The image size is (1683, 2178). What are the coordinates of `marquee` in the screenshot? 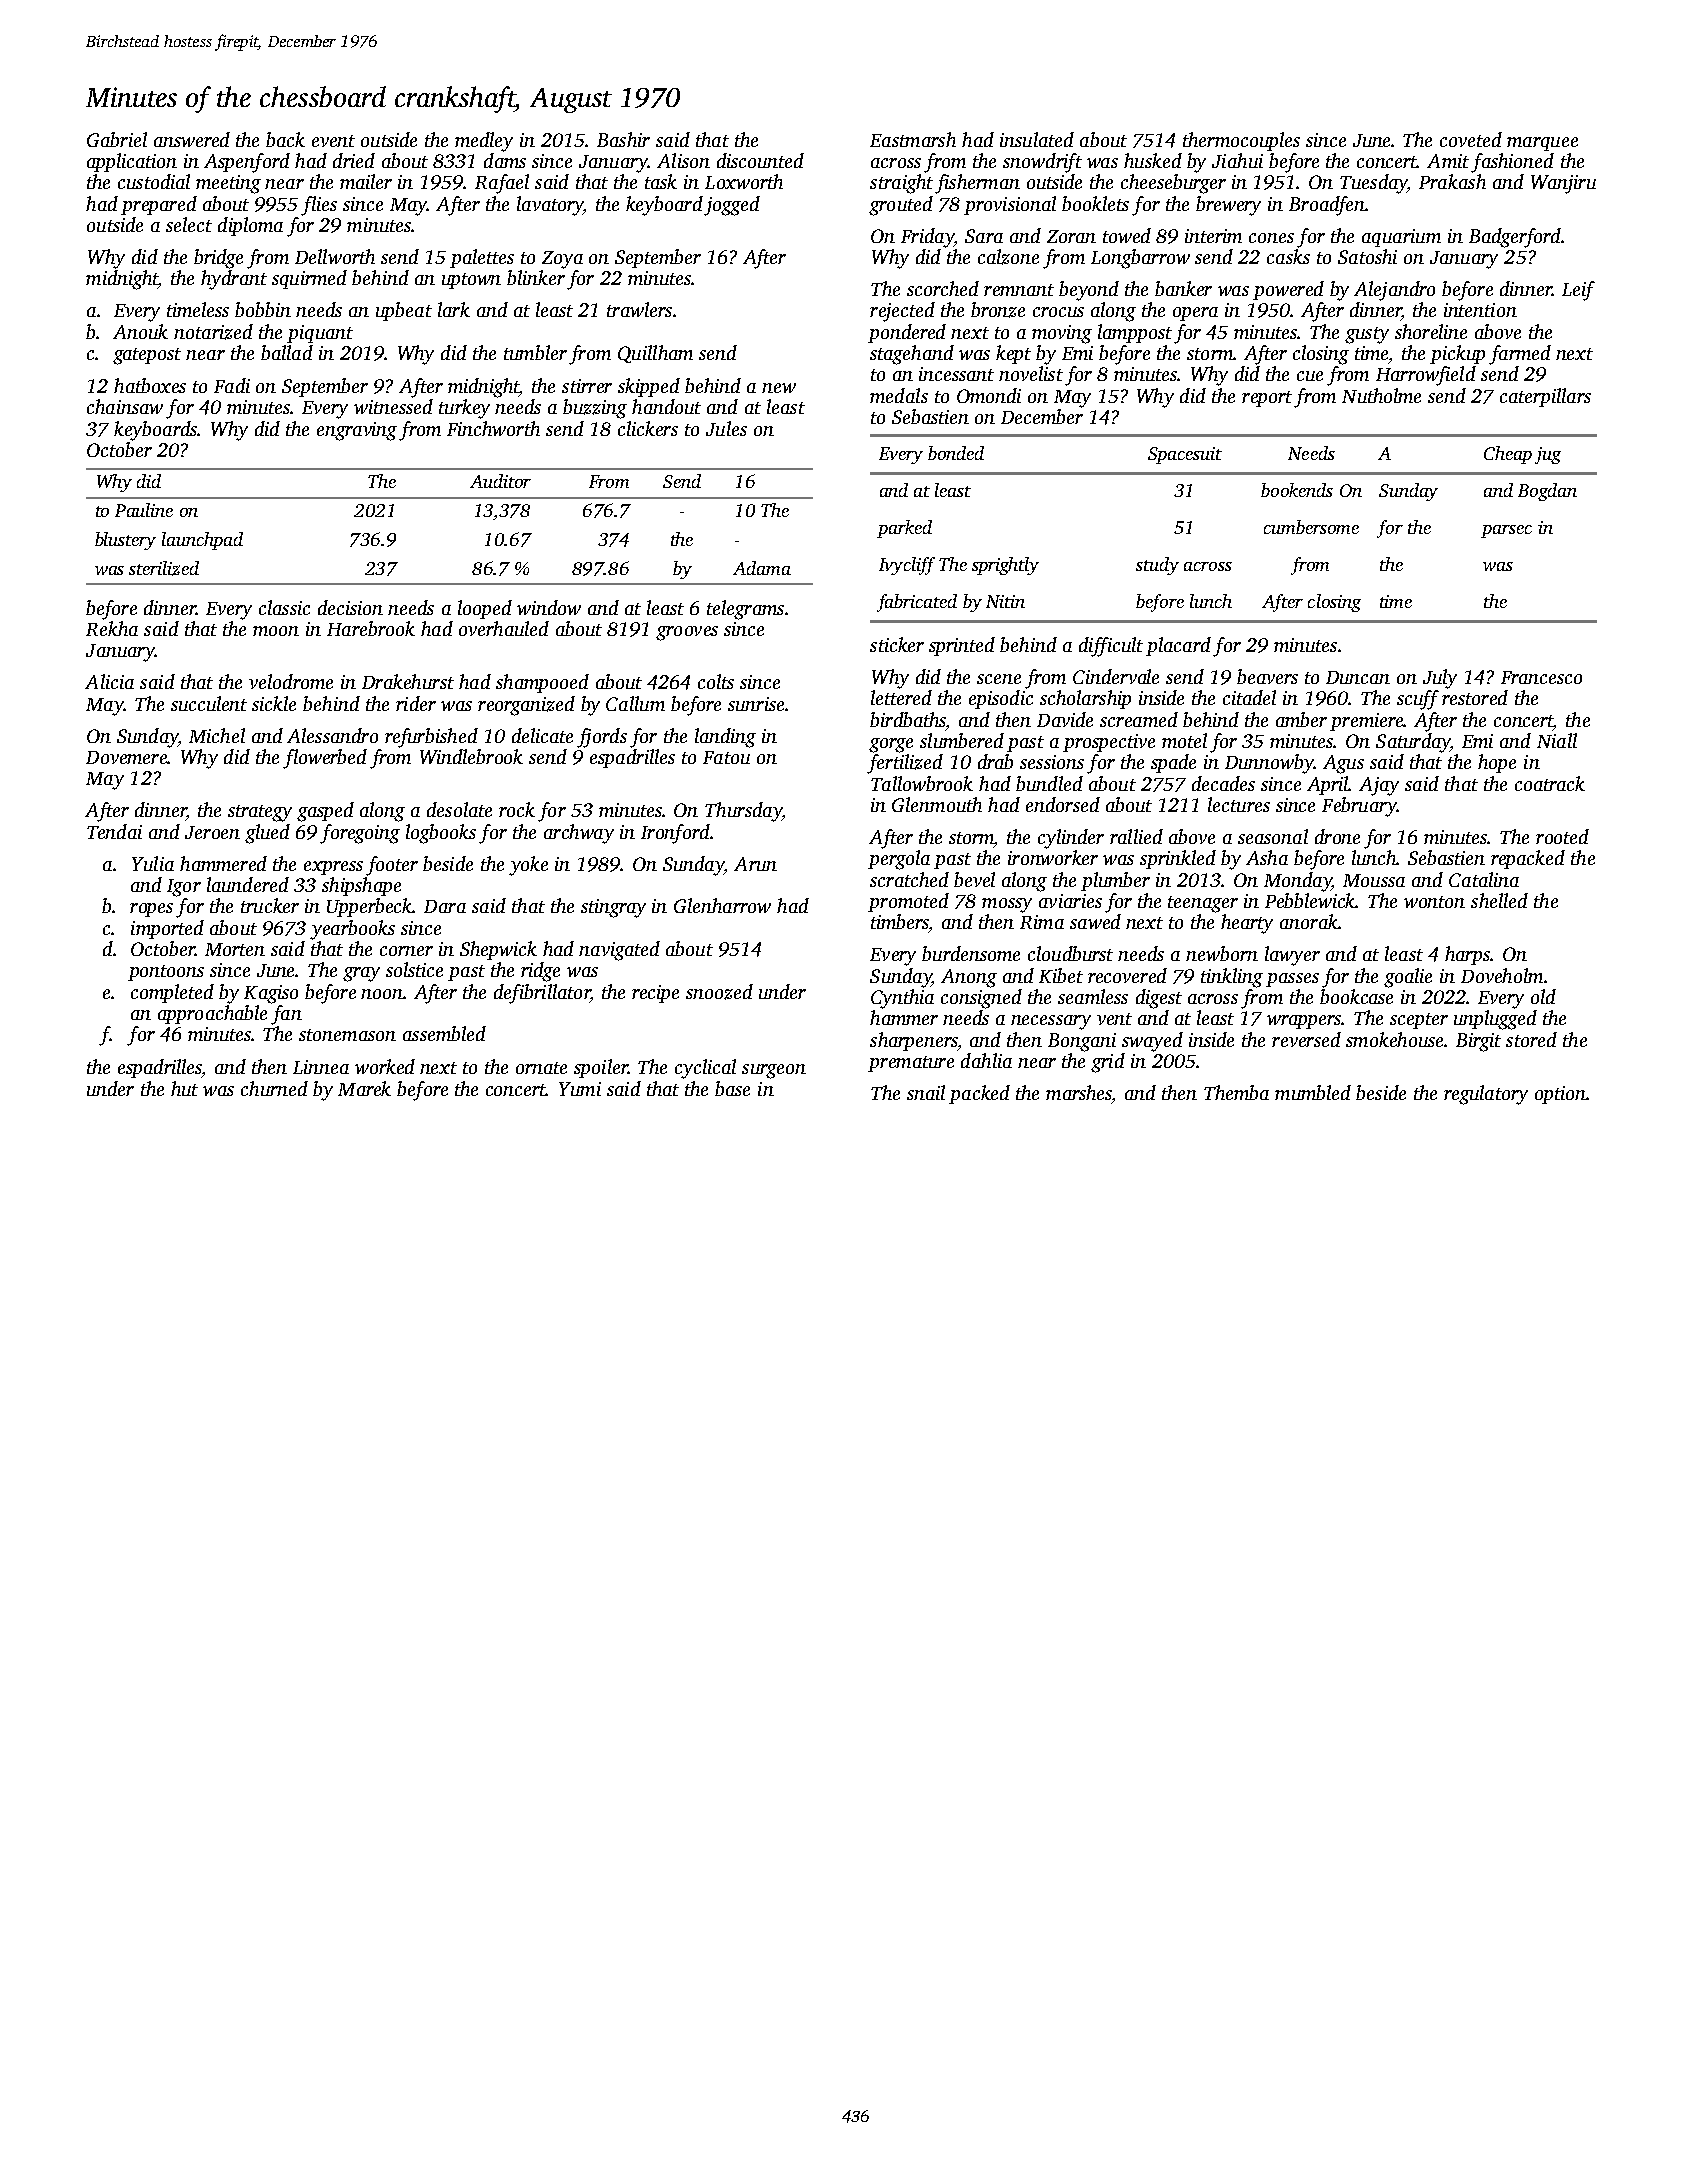 It's located at (1542, 144).
